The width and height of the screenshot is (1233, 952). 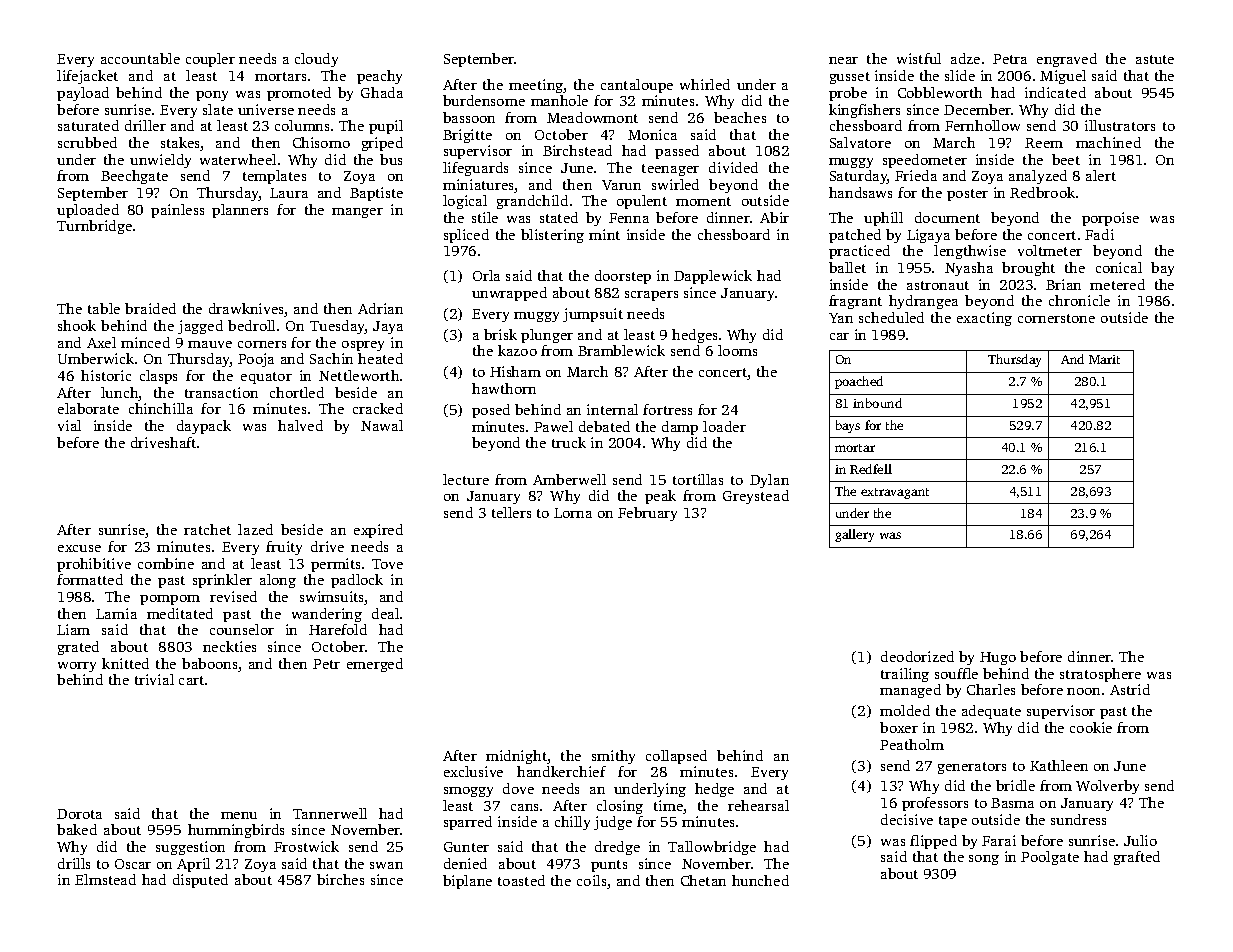 What do you see at coordinates (385, 613) in the screenshot?
I see `deal` at bounding box center [385, 613].
